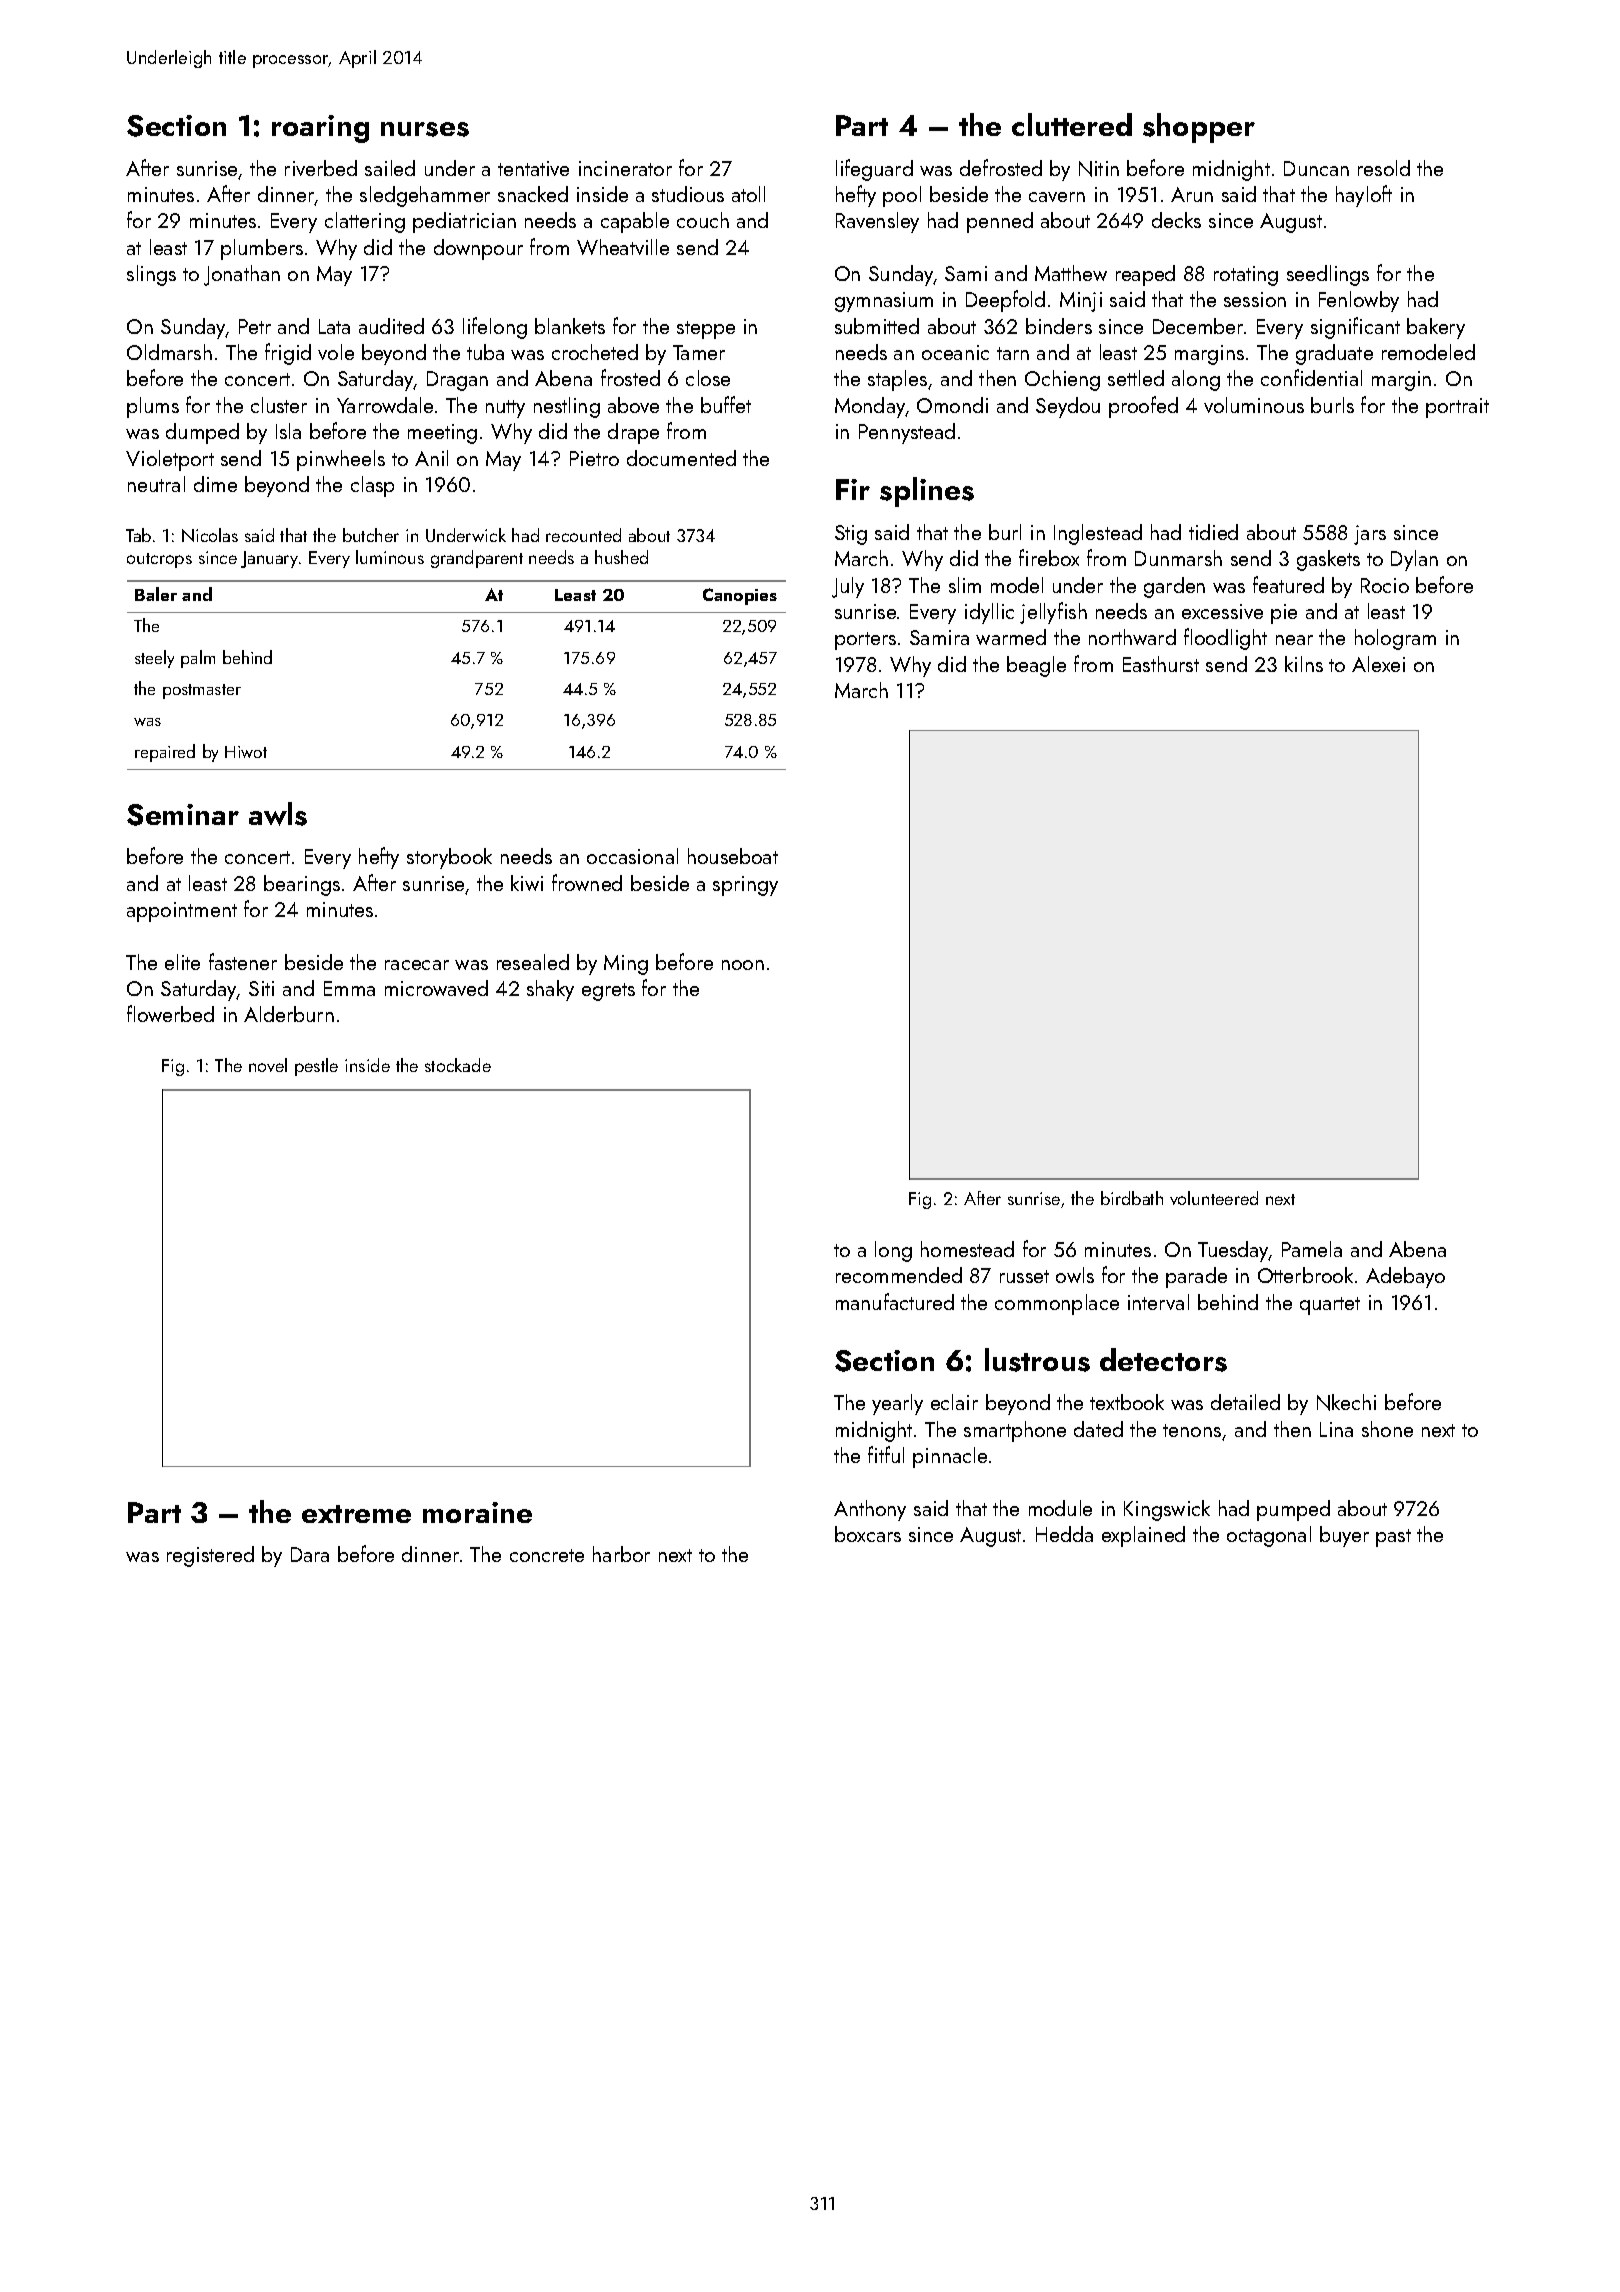  What do you see at coordinates (1161, 664) in the screenshot?
I see `Easthurst` at bounding box center [1161, 664].
